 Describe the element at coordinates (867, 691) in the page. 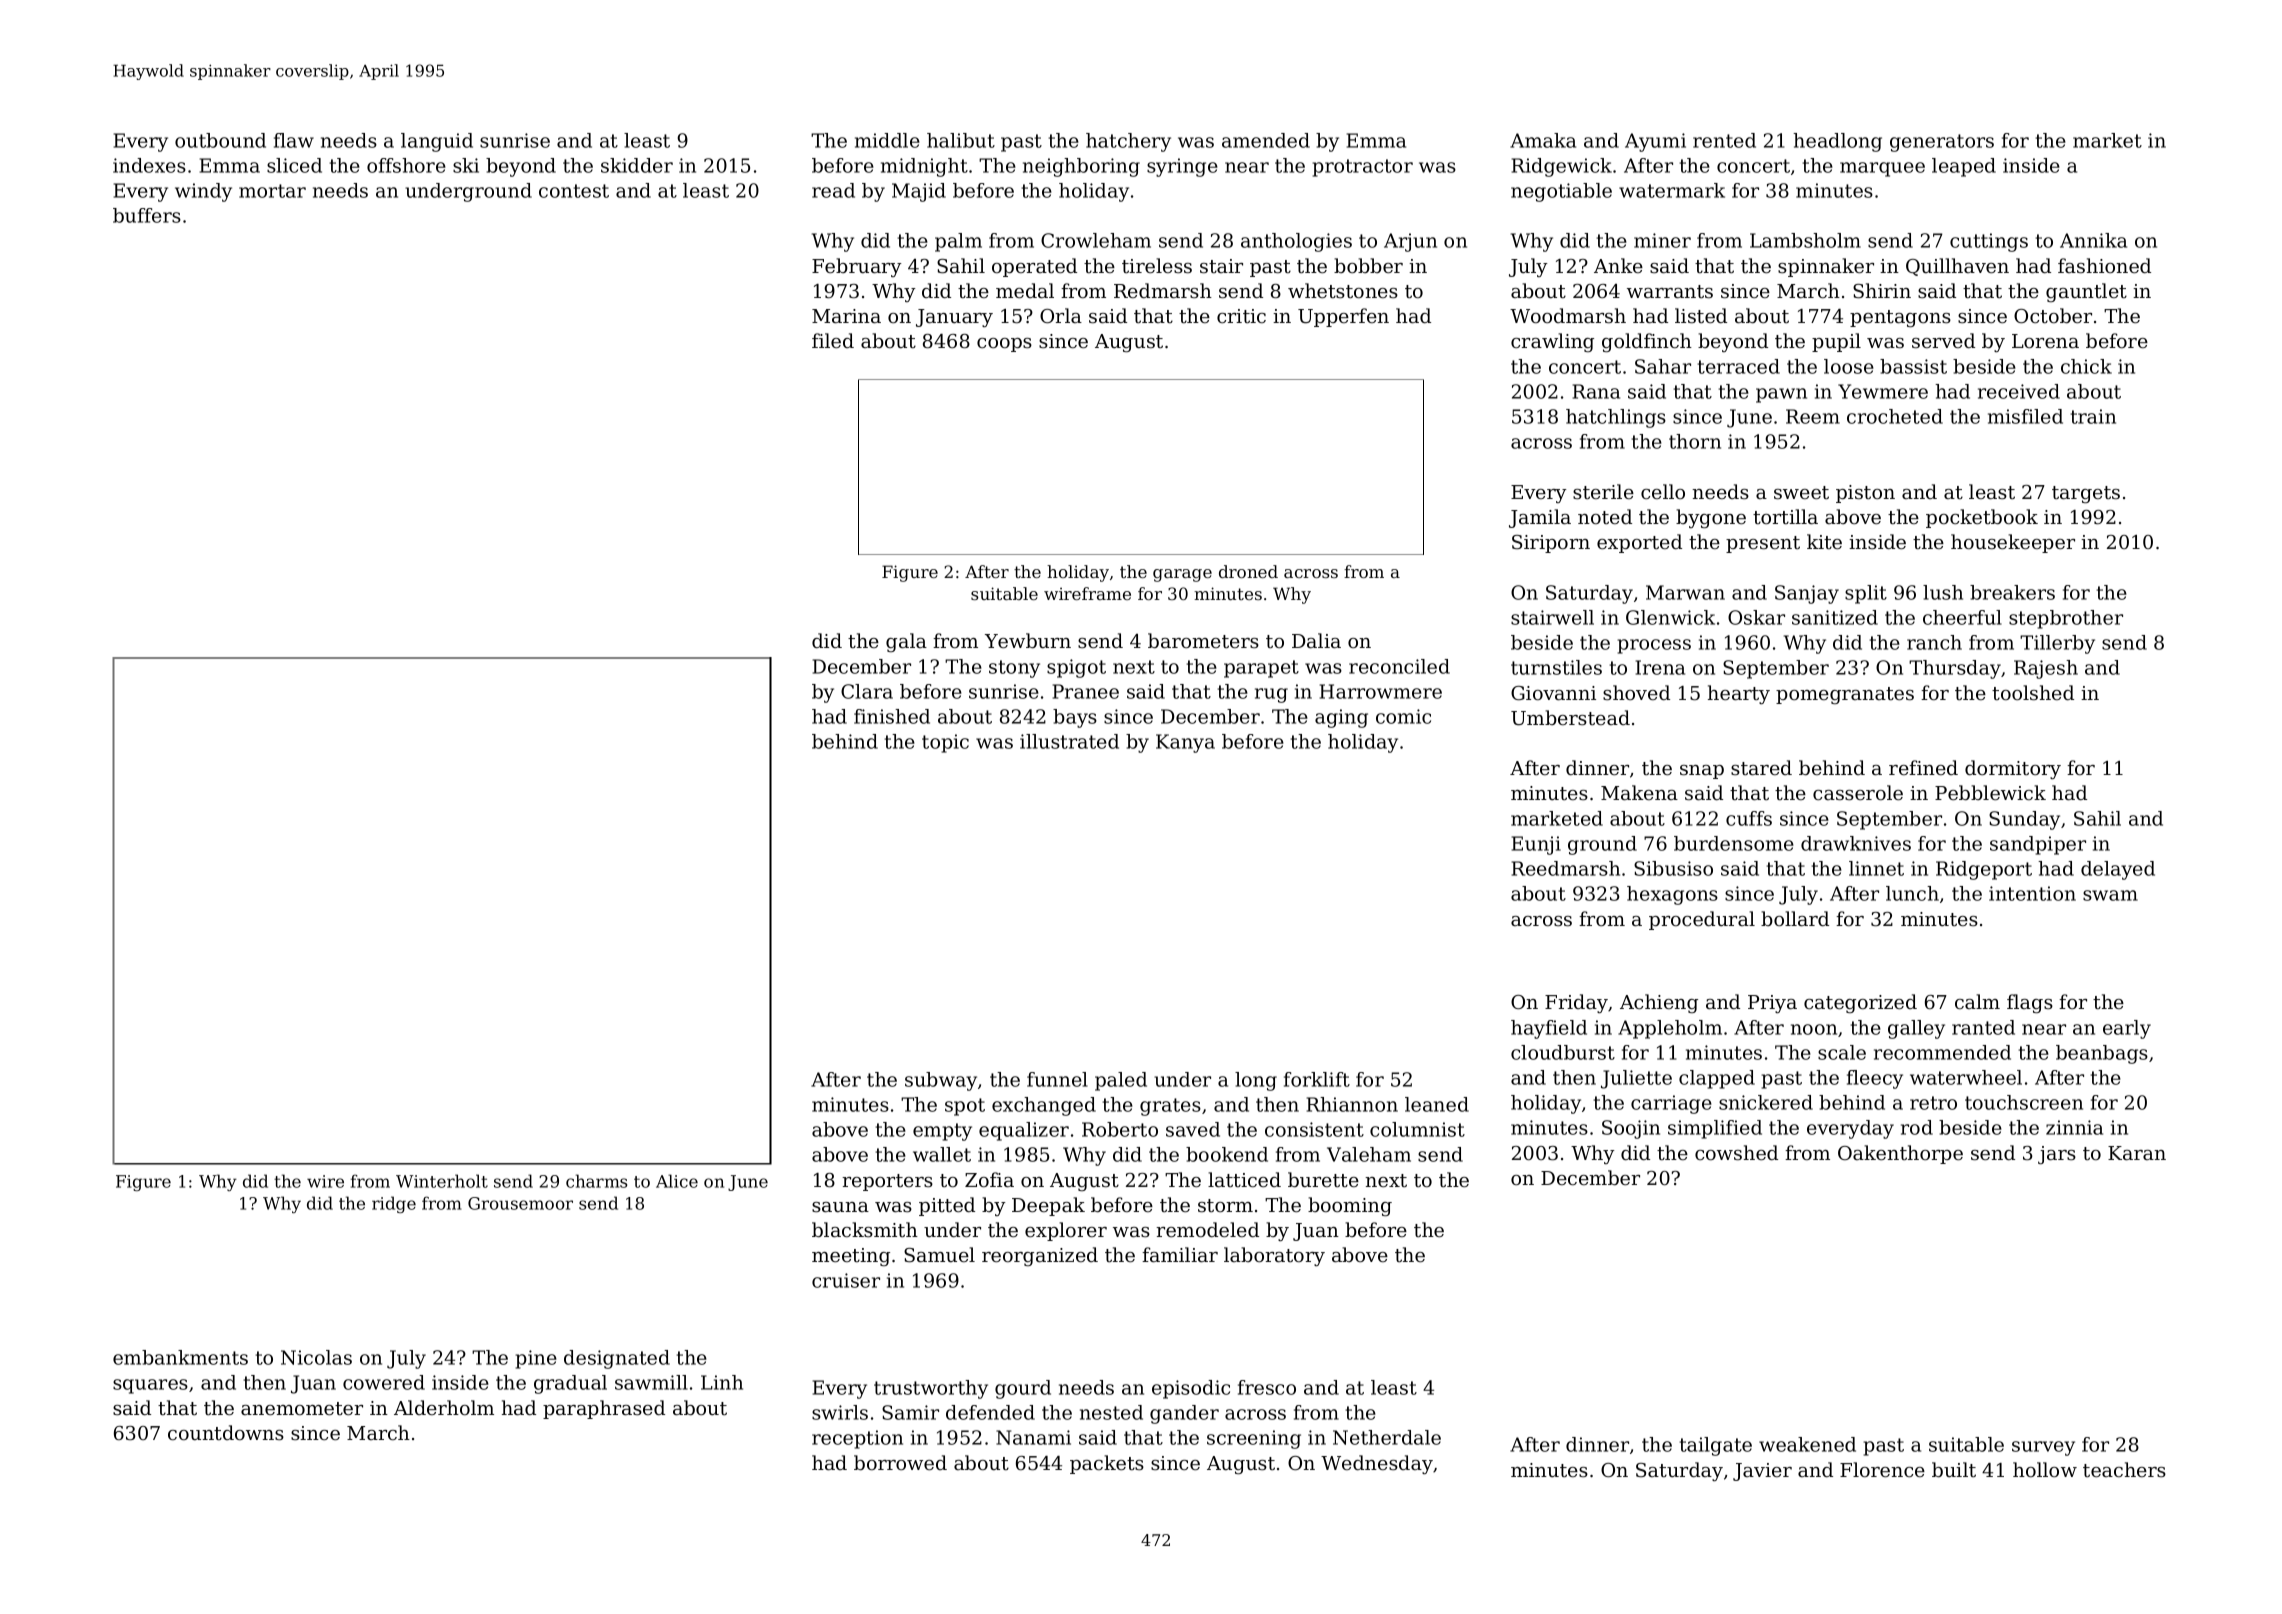

I see `Clara` at that location.
